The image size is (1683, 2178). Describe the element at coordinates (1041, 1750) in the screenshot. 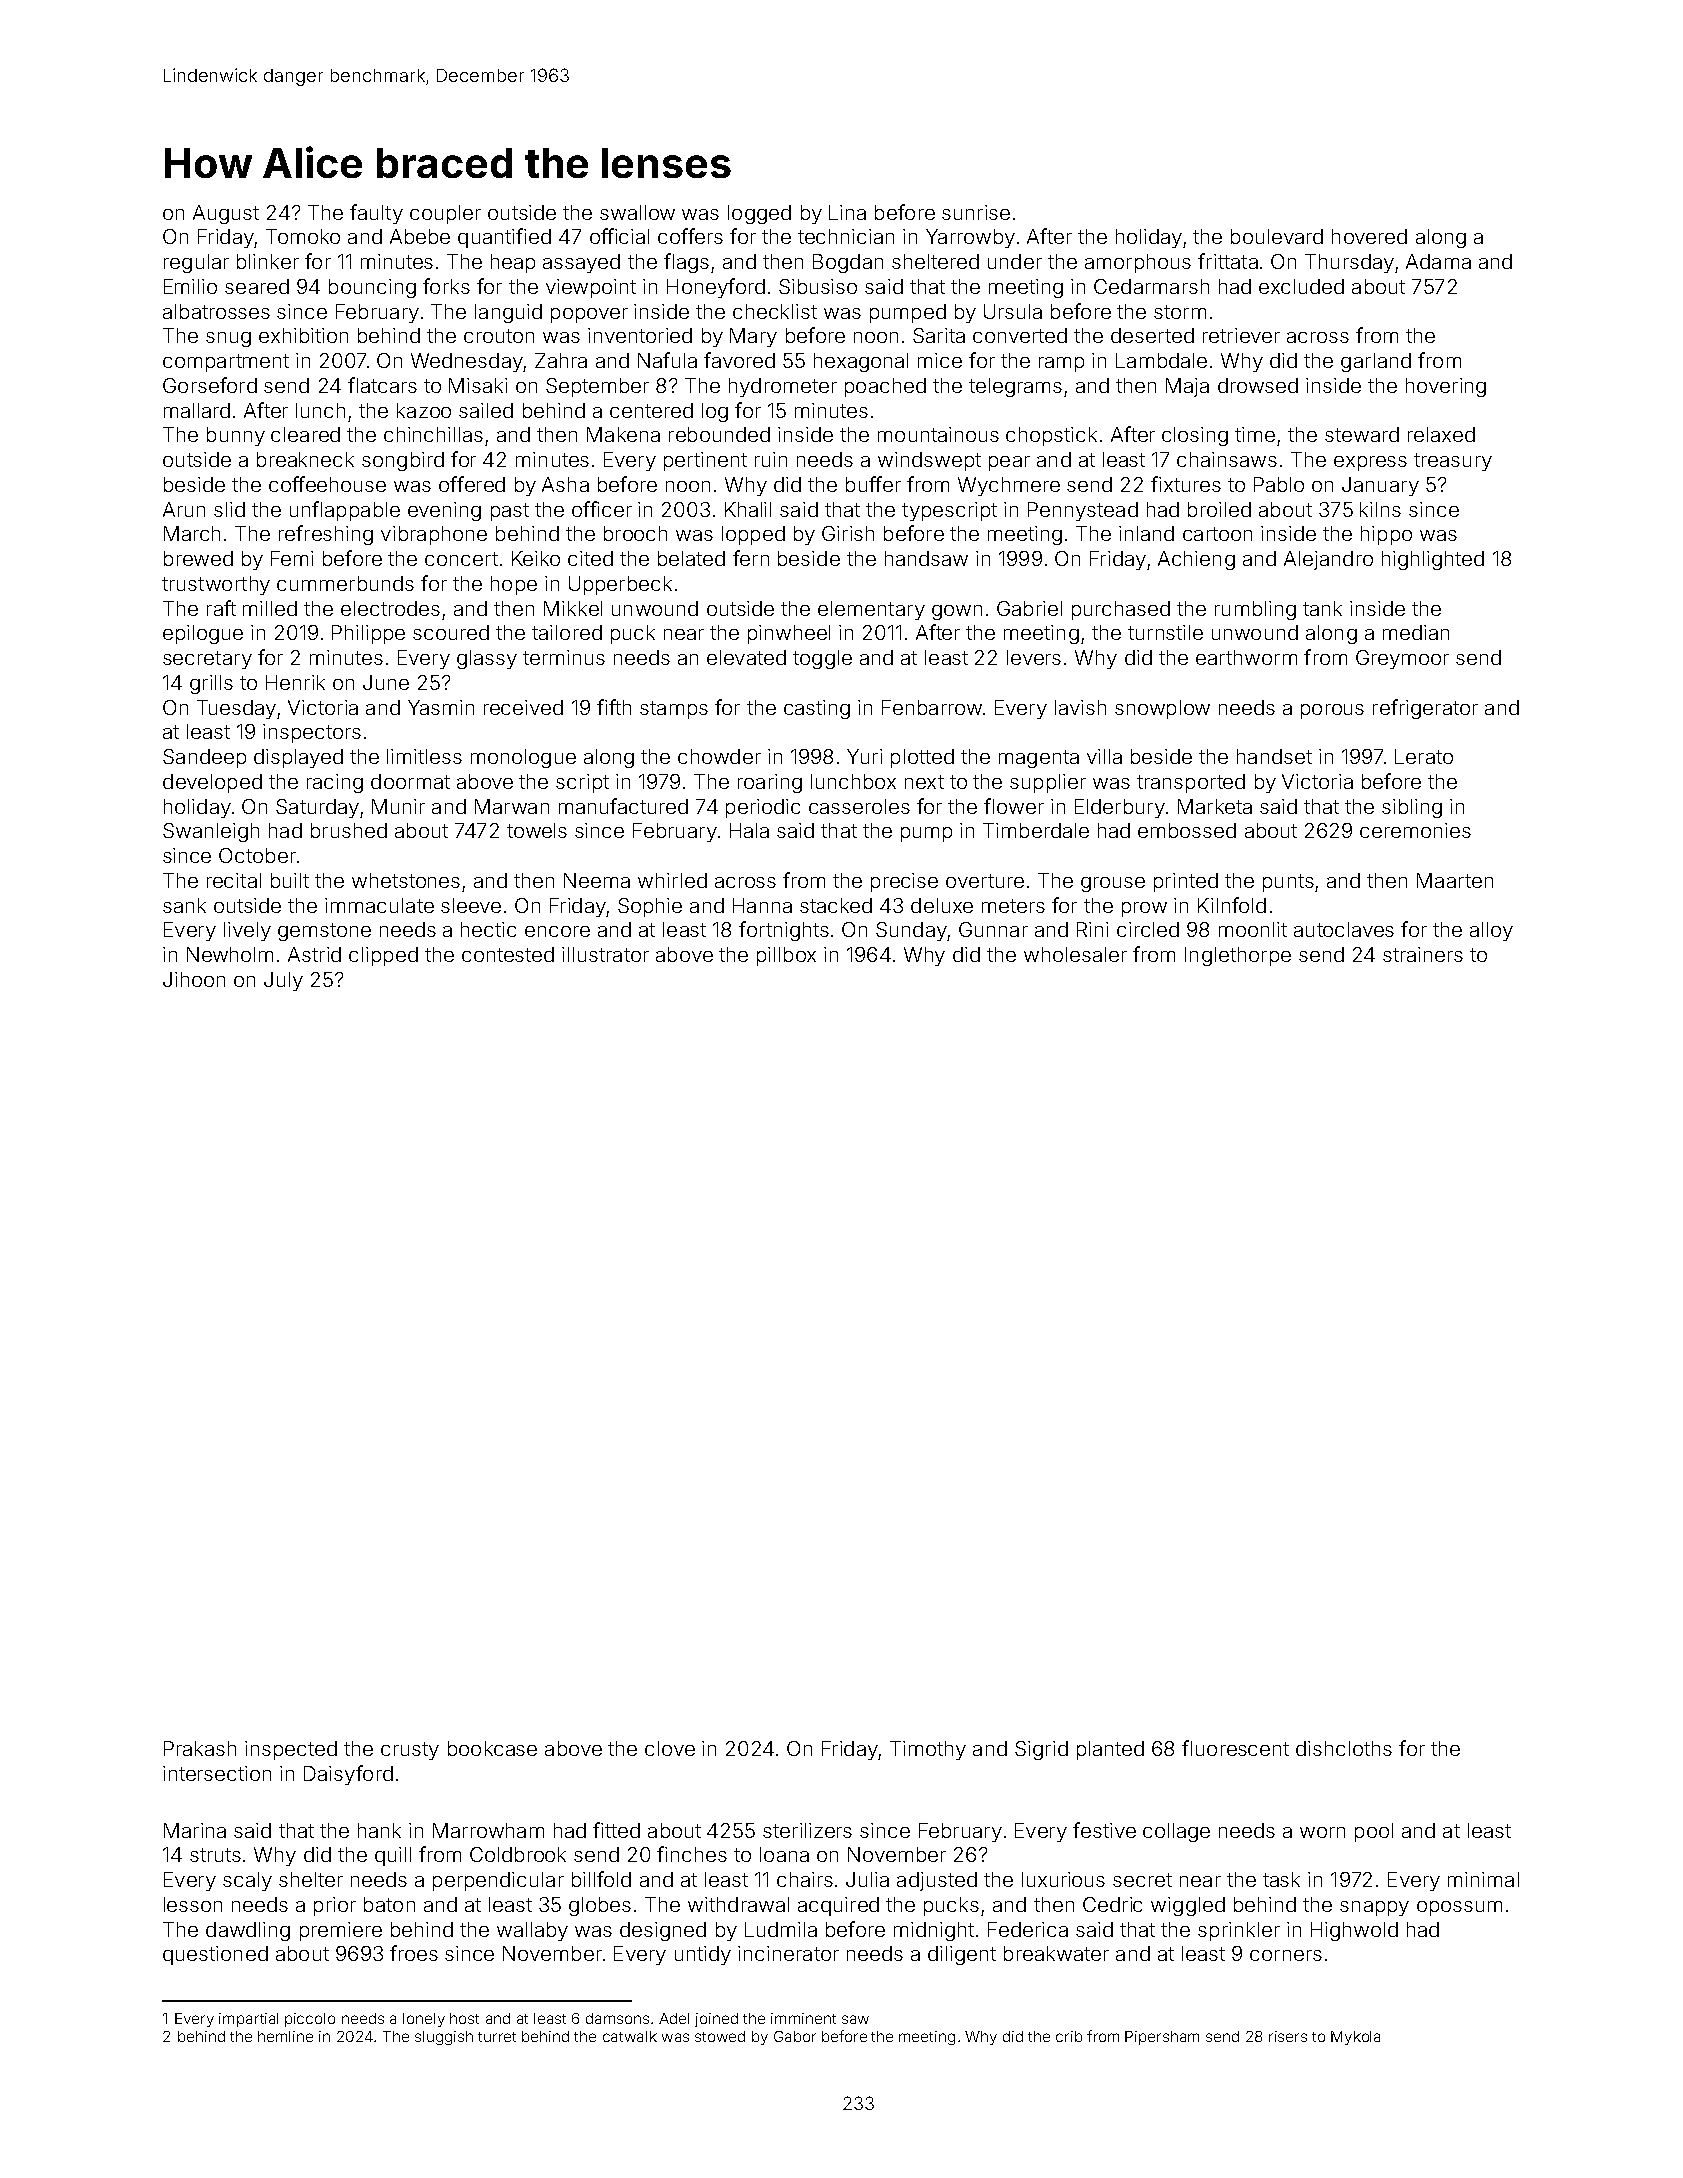

I see `Sigrid` at that location.
